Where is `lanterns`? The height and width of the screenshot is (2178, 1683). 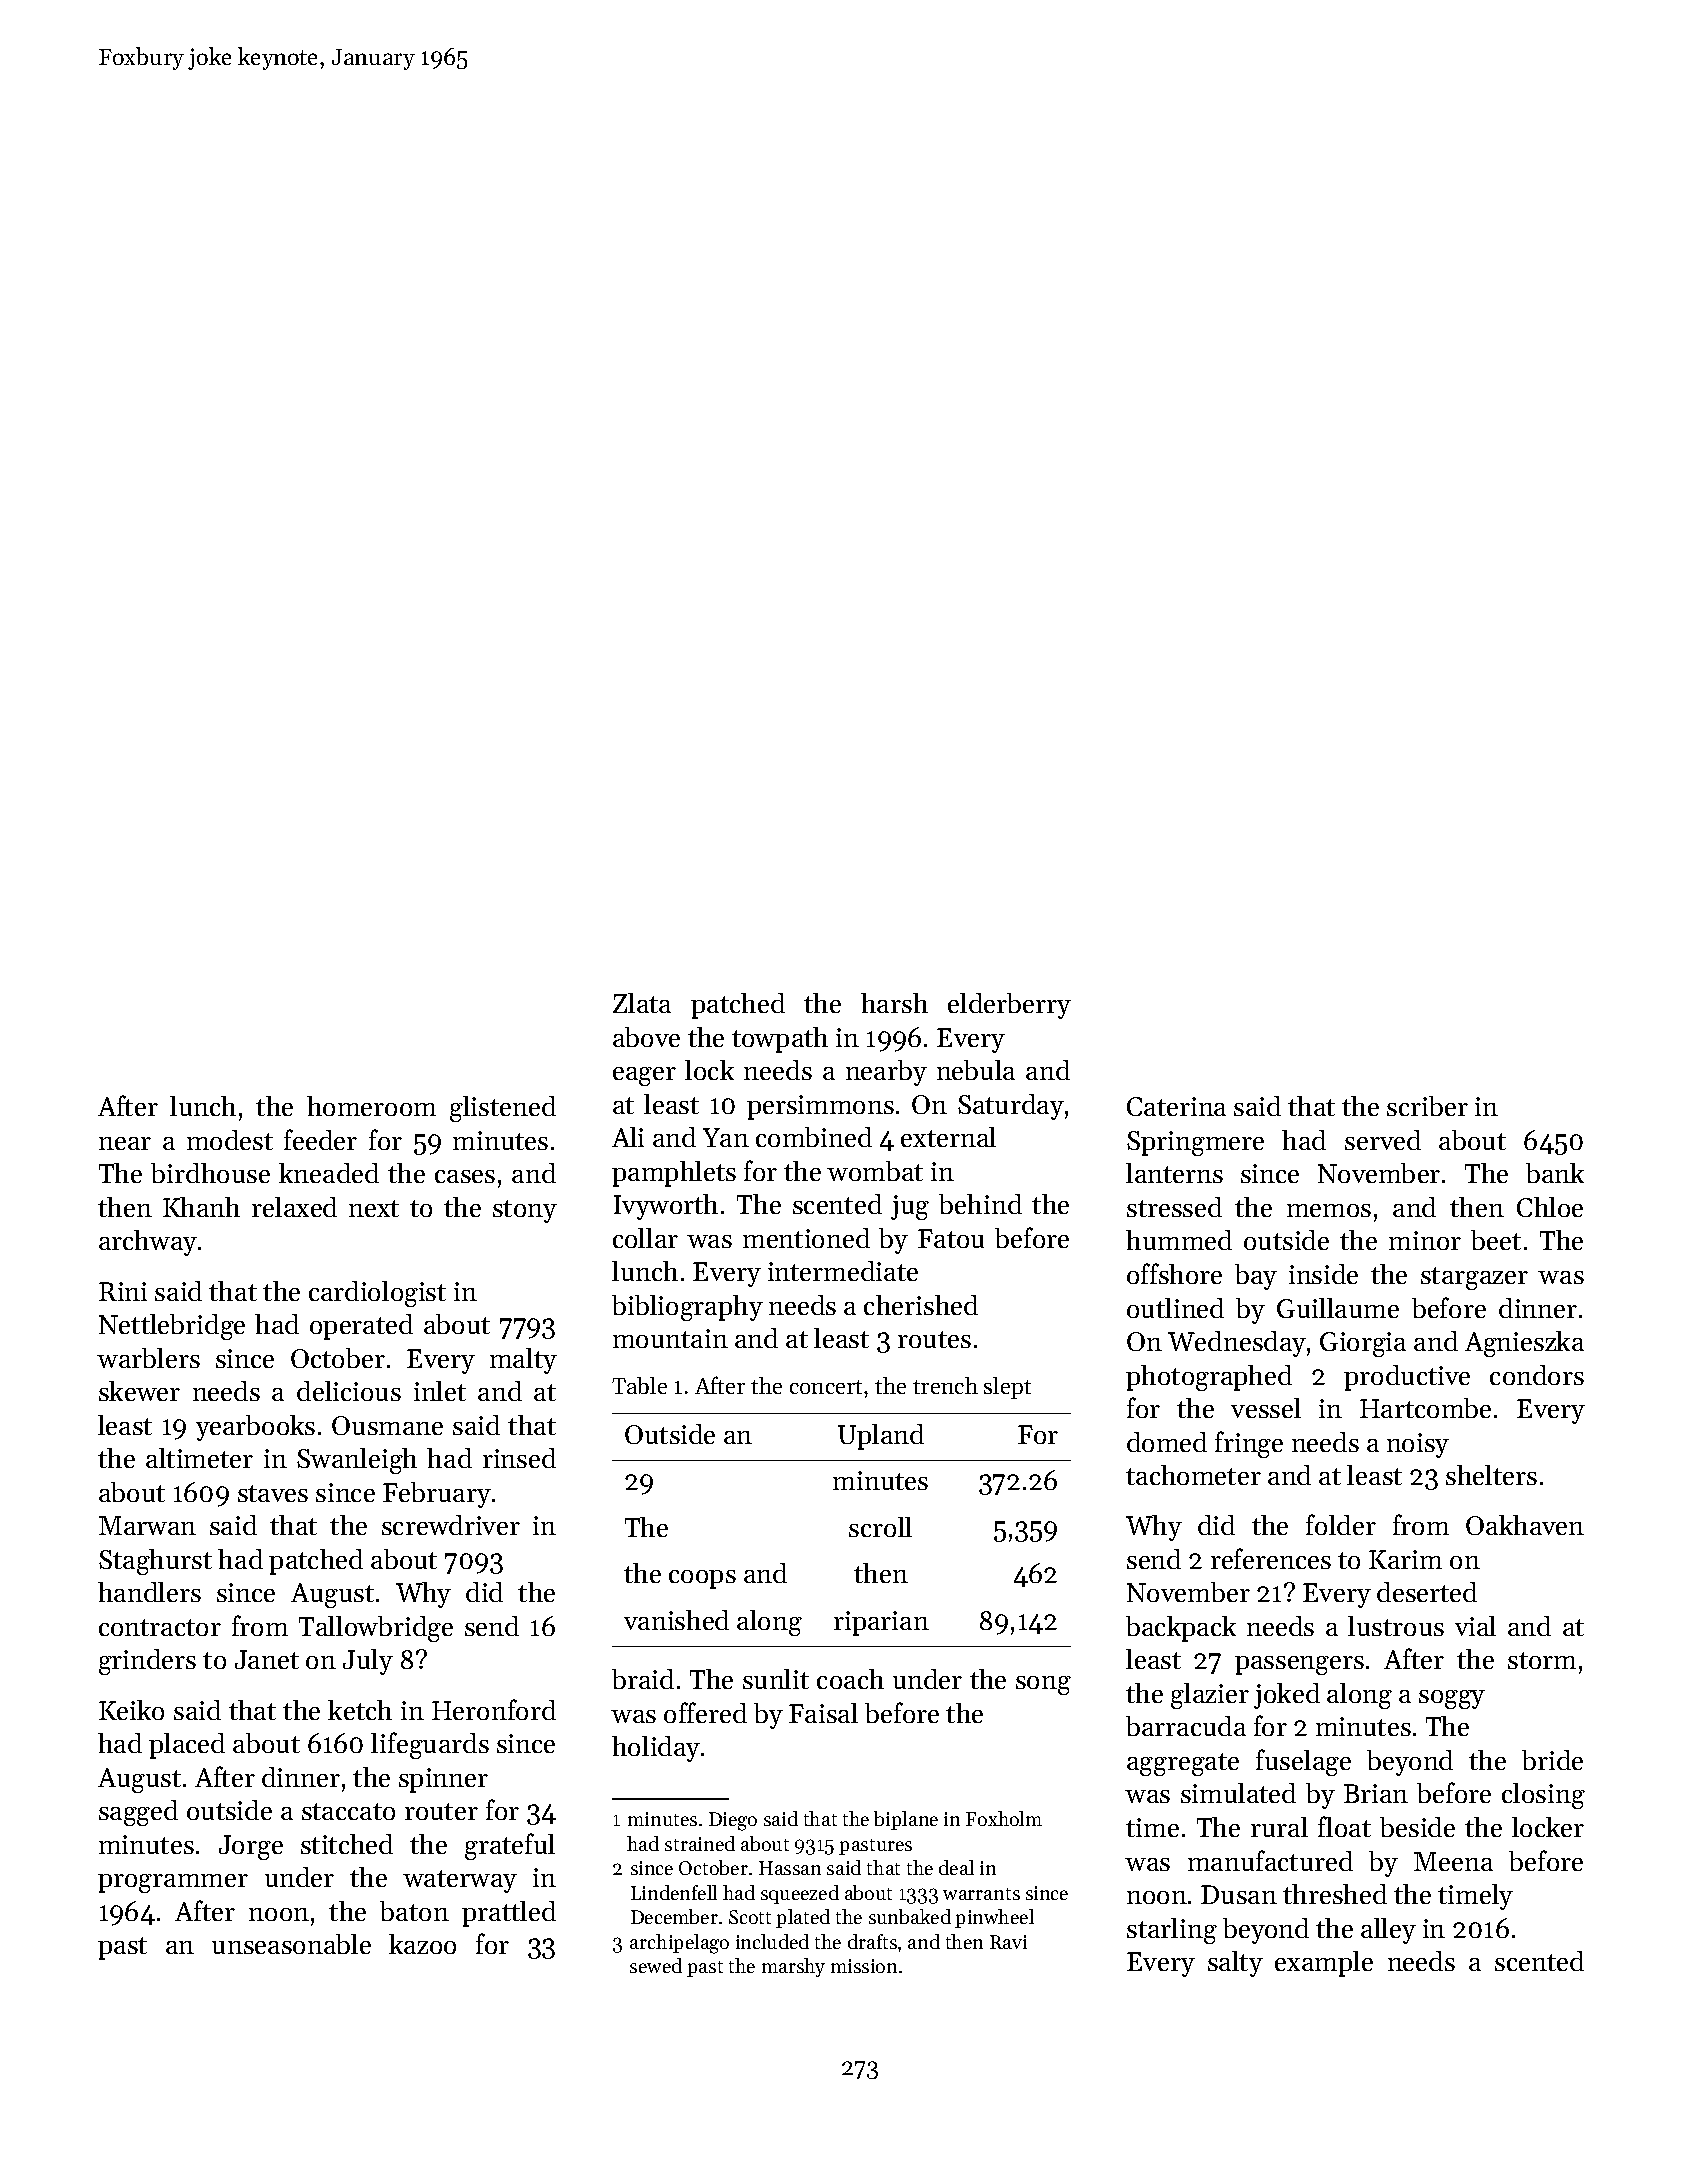 lanterns is located at coordinates (1174, 1173).
